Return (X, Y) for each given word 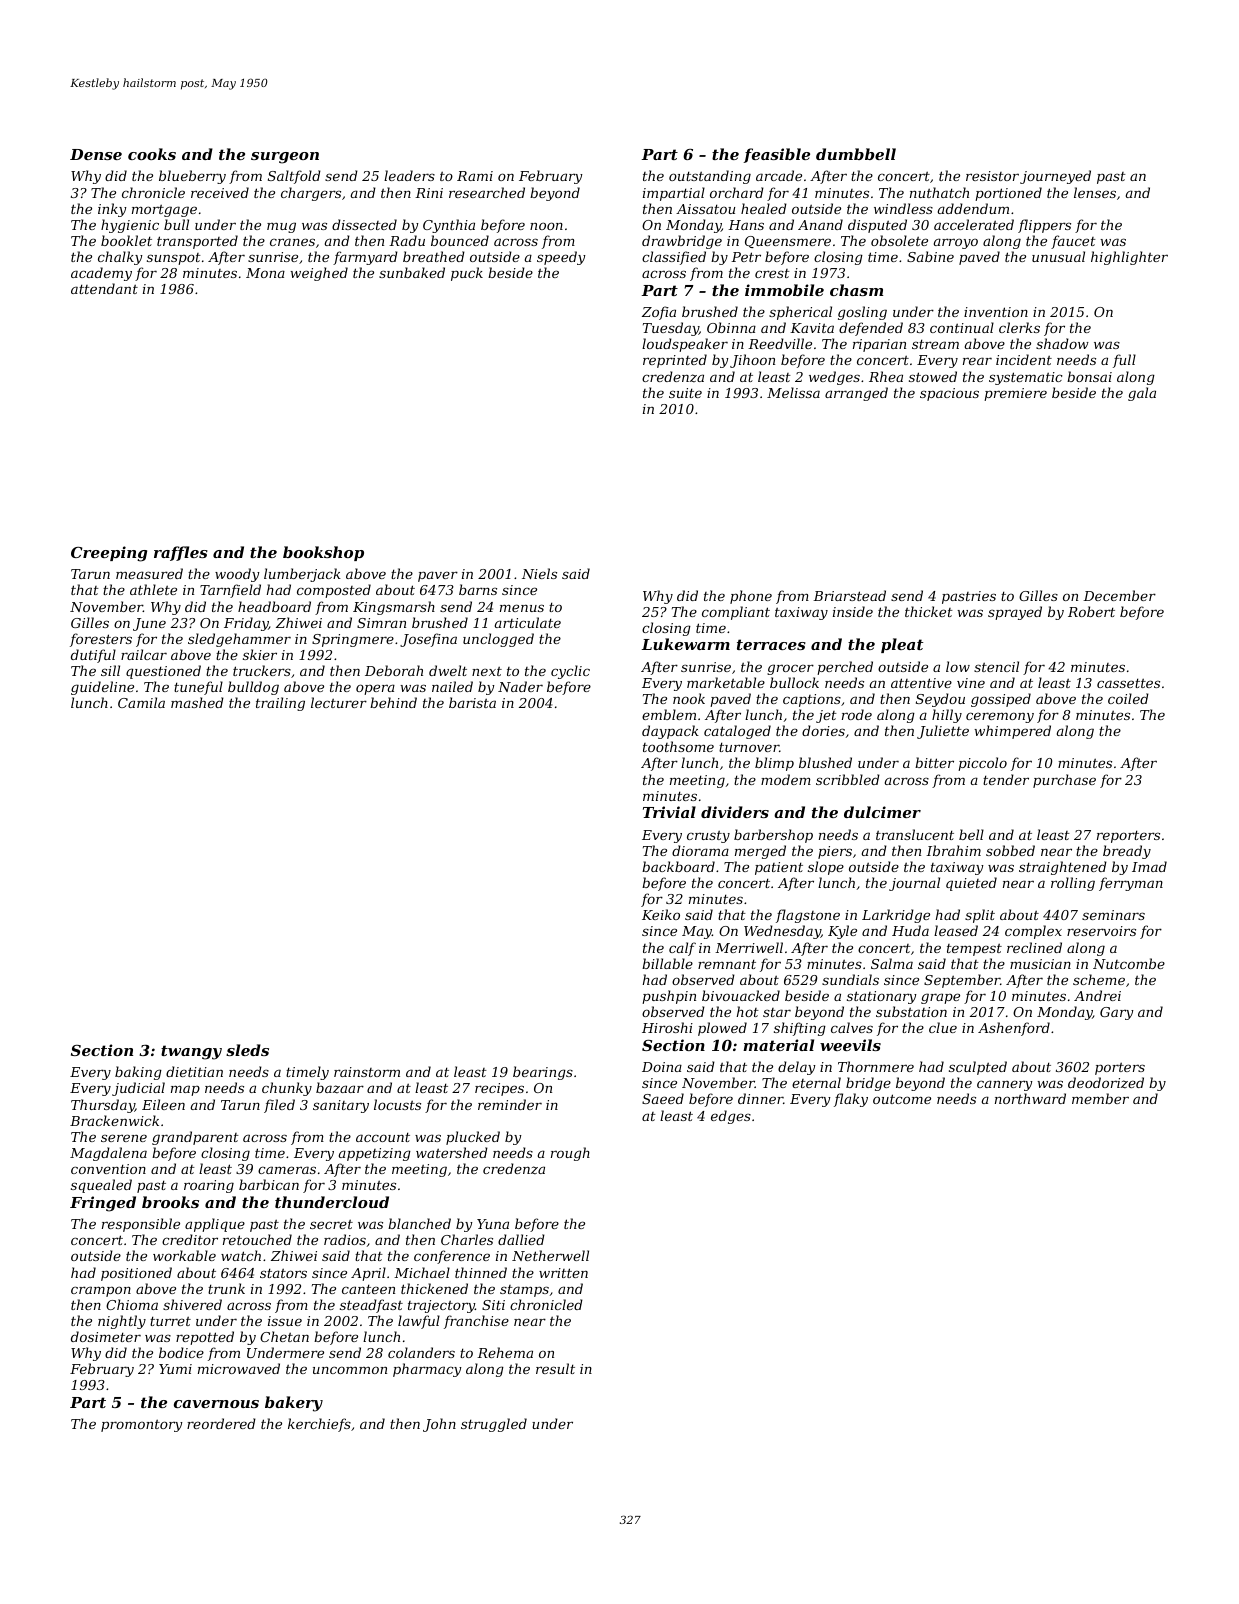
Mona (265, 273)
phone (751, 597)
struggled (494, 1425)
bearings (543, 1073)
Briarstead (849, 595)
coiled (1128, 698)
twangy (191, 1052)
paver (438, 576)
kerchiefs (319, 1425)
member (1100, 1098)
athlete (153, 589)
